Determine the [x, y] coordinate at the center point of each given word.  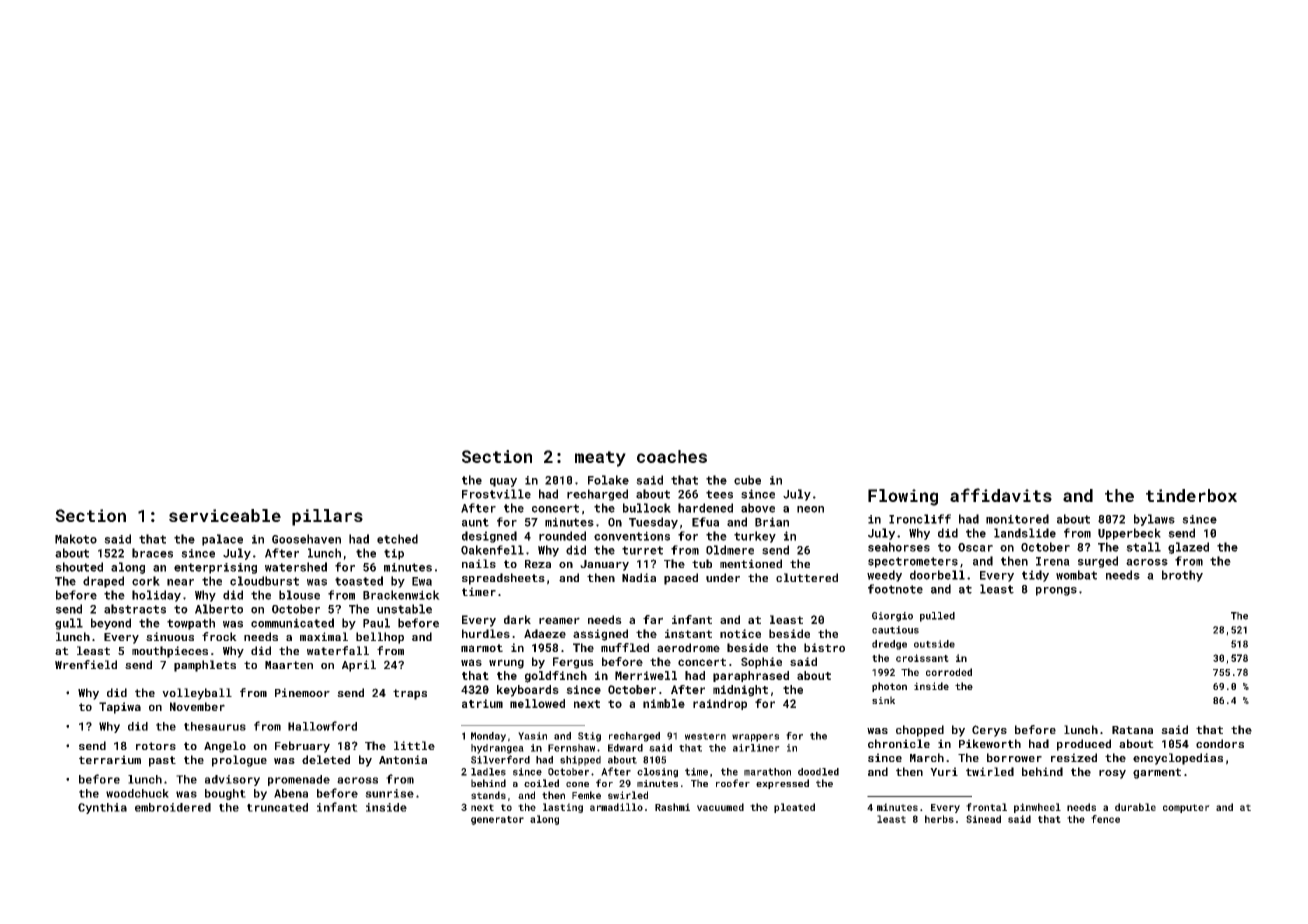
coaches [672, 456]
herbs [939, 819]
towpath [191, 624]
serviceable [225, 515]
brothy [1182, 576]
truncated [277, 807]
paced [681, 579]
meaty [600, 459]
